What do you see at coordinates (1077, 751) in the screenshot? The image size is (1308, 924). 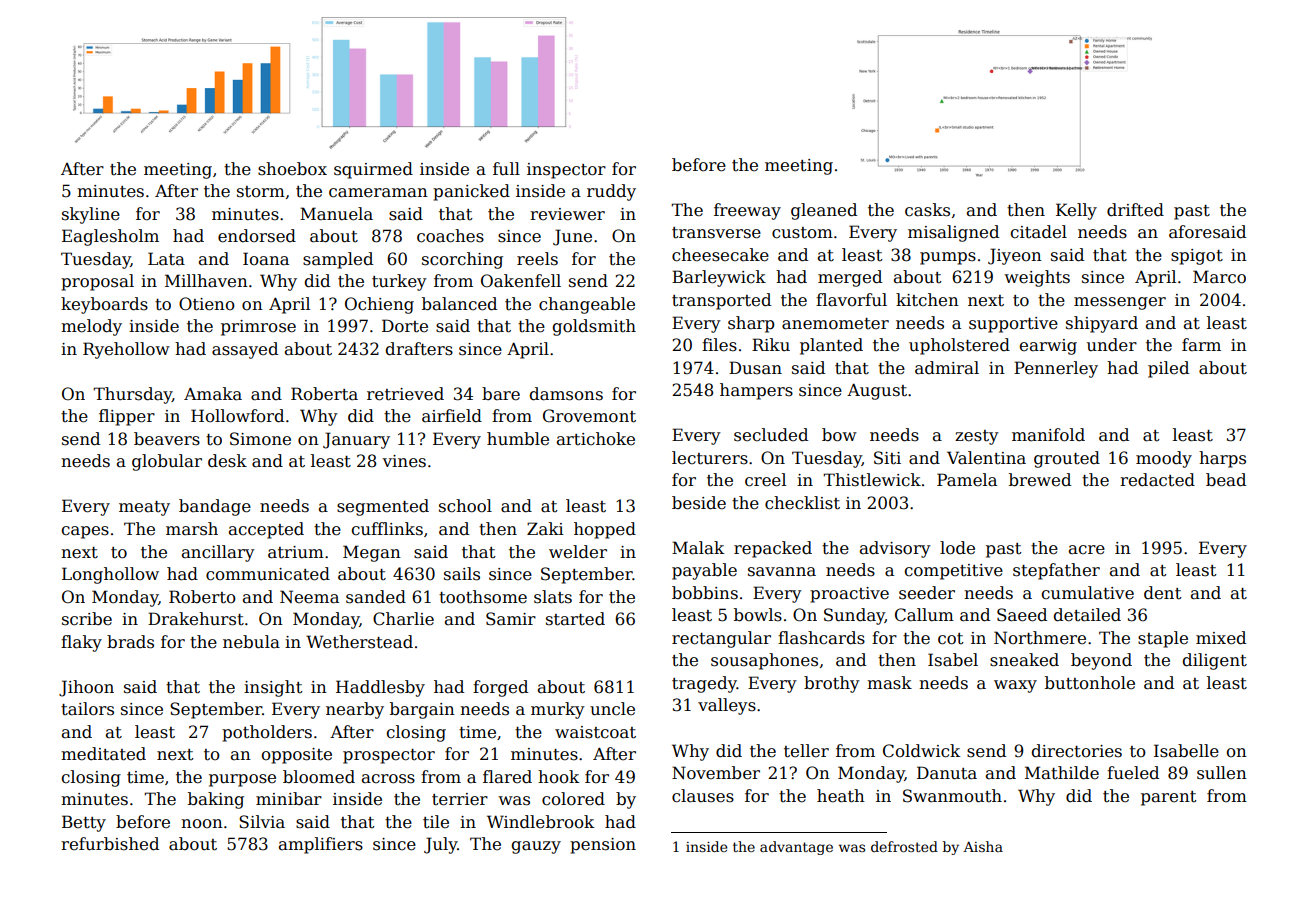 I see `directories` at bounding box center [1077, 751].
